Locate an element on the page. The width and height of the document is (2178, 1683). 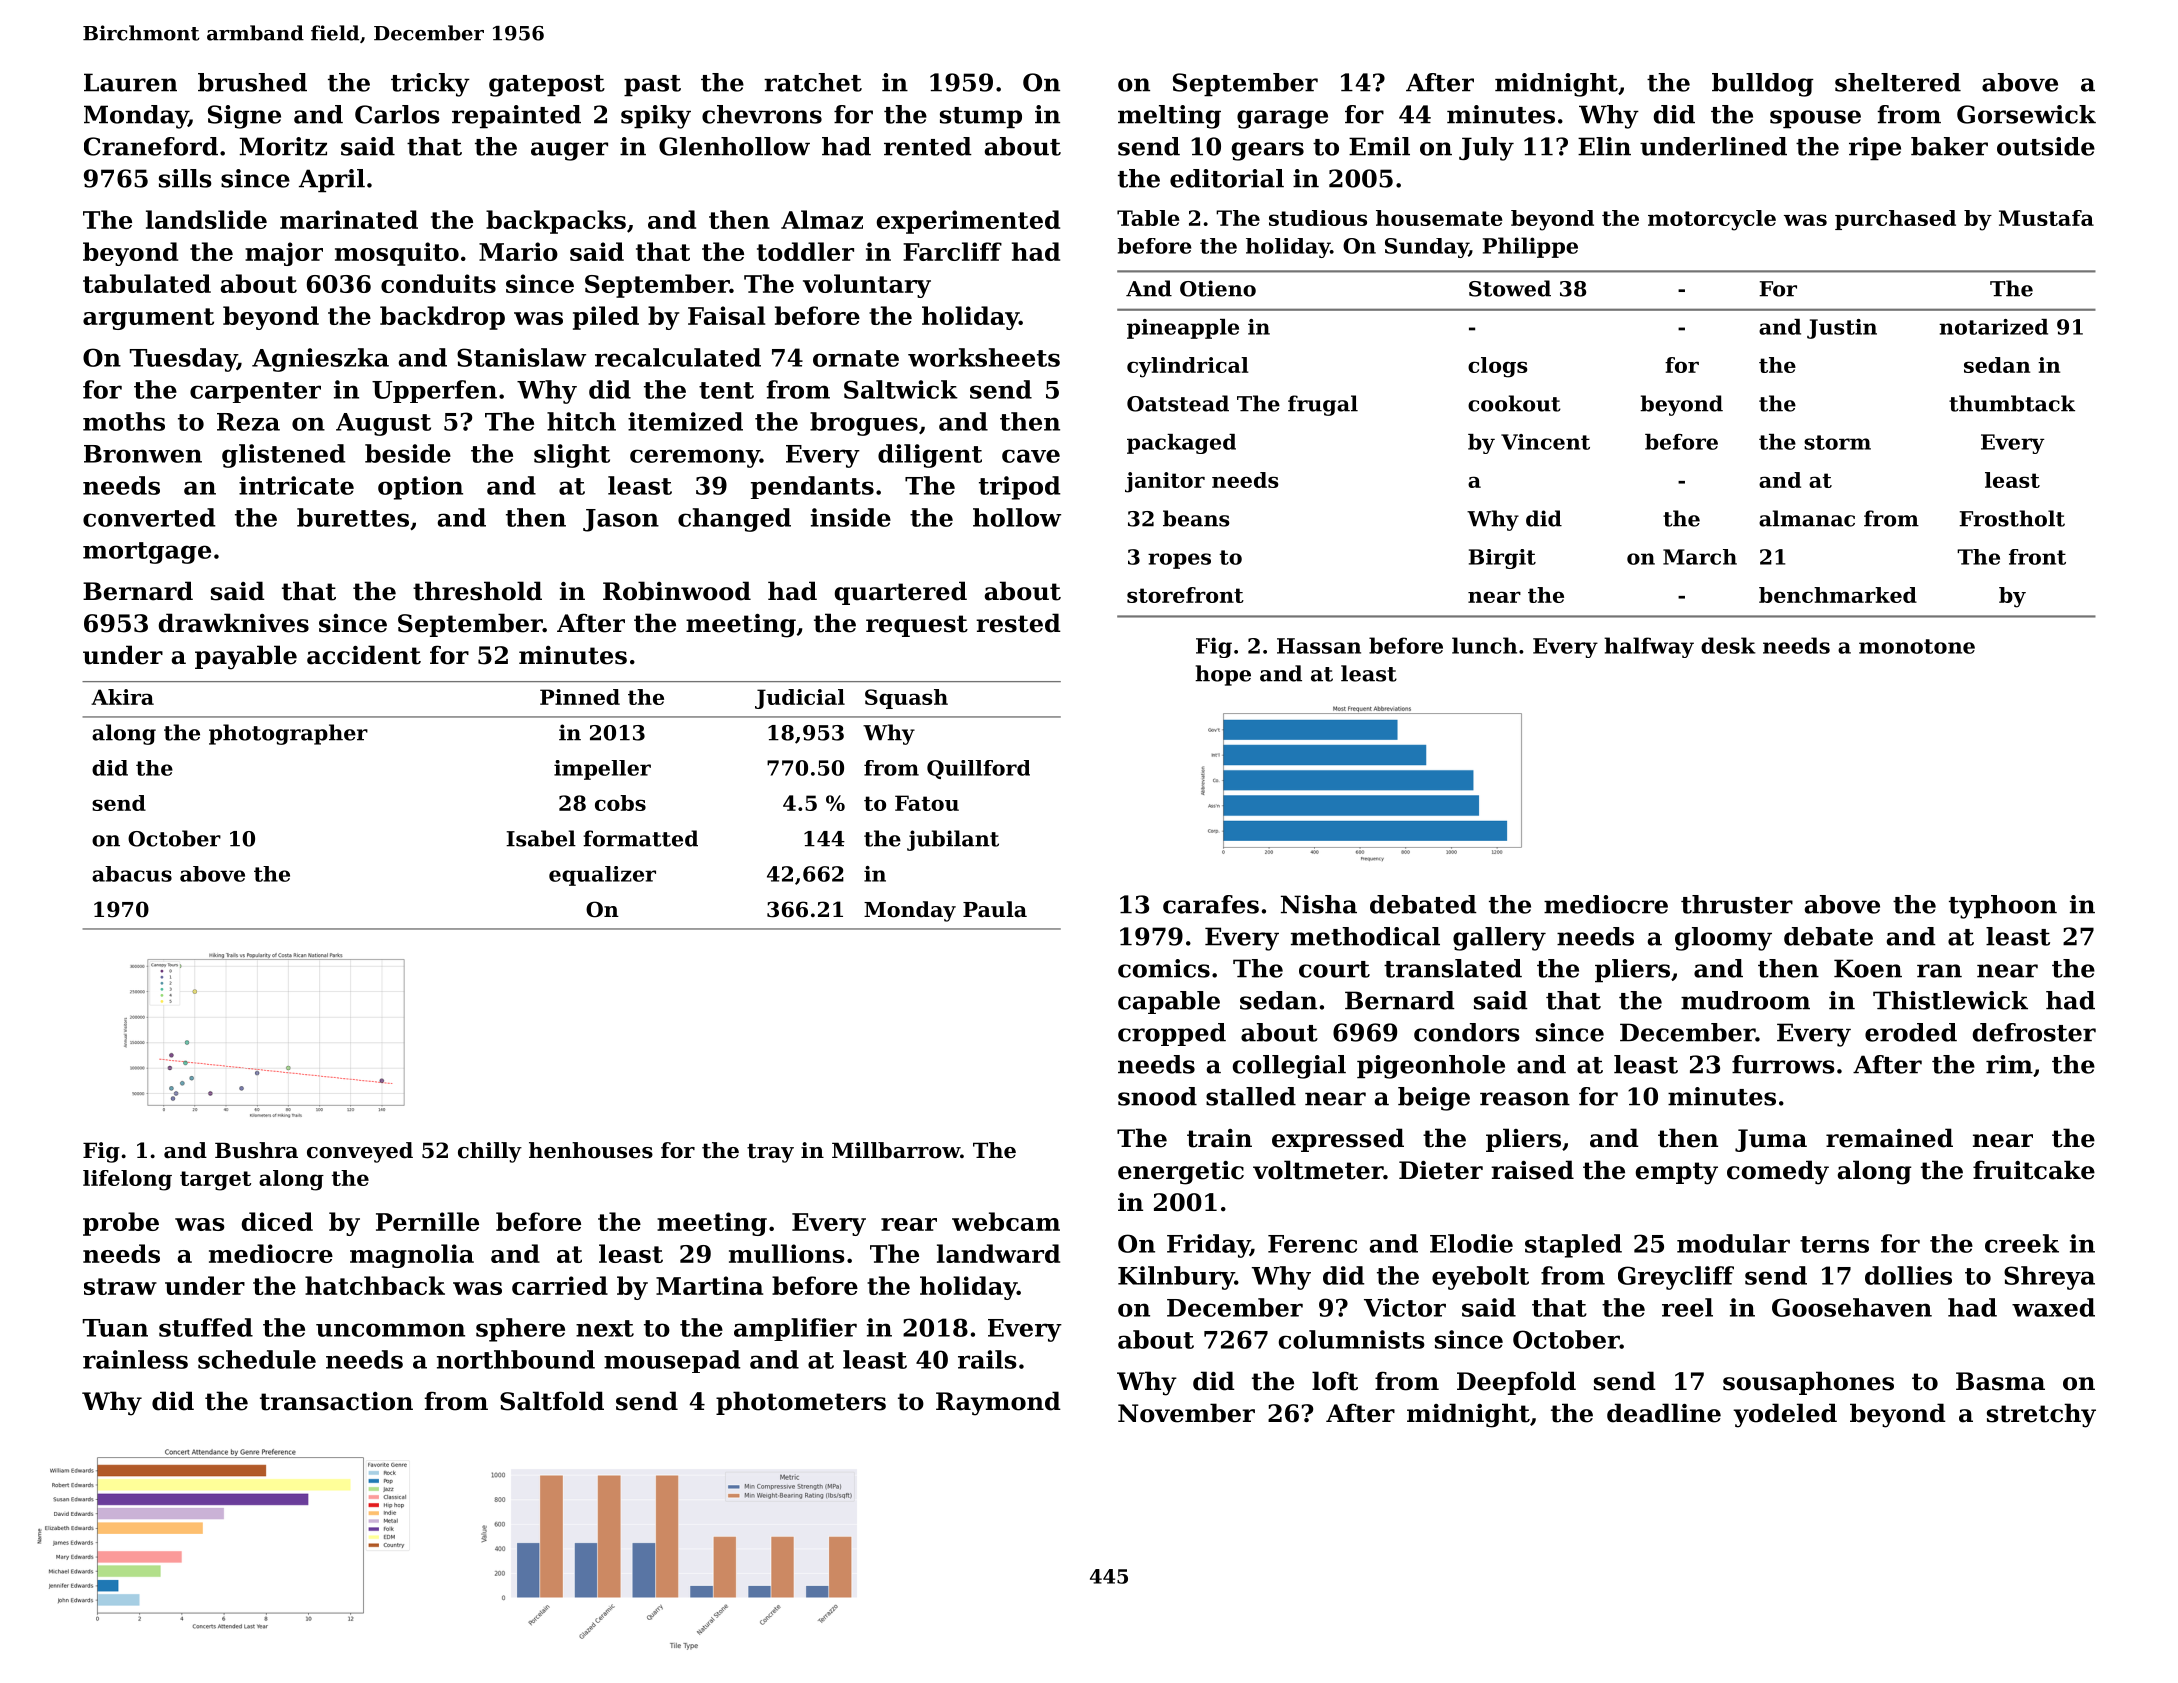
amplifier is located at coordinates (795, 1329).
